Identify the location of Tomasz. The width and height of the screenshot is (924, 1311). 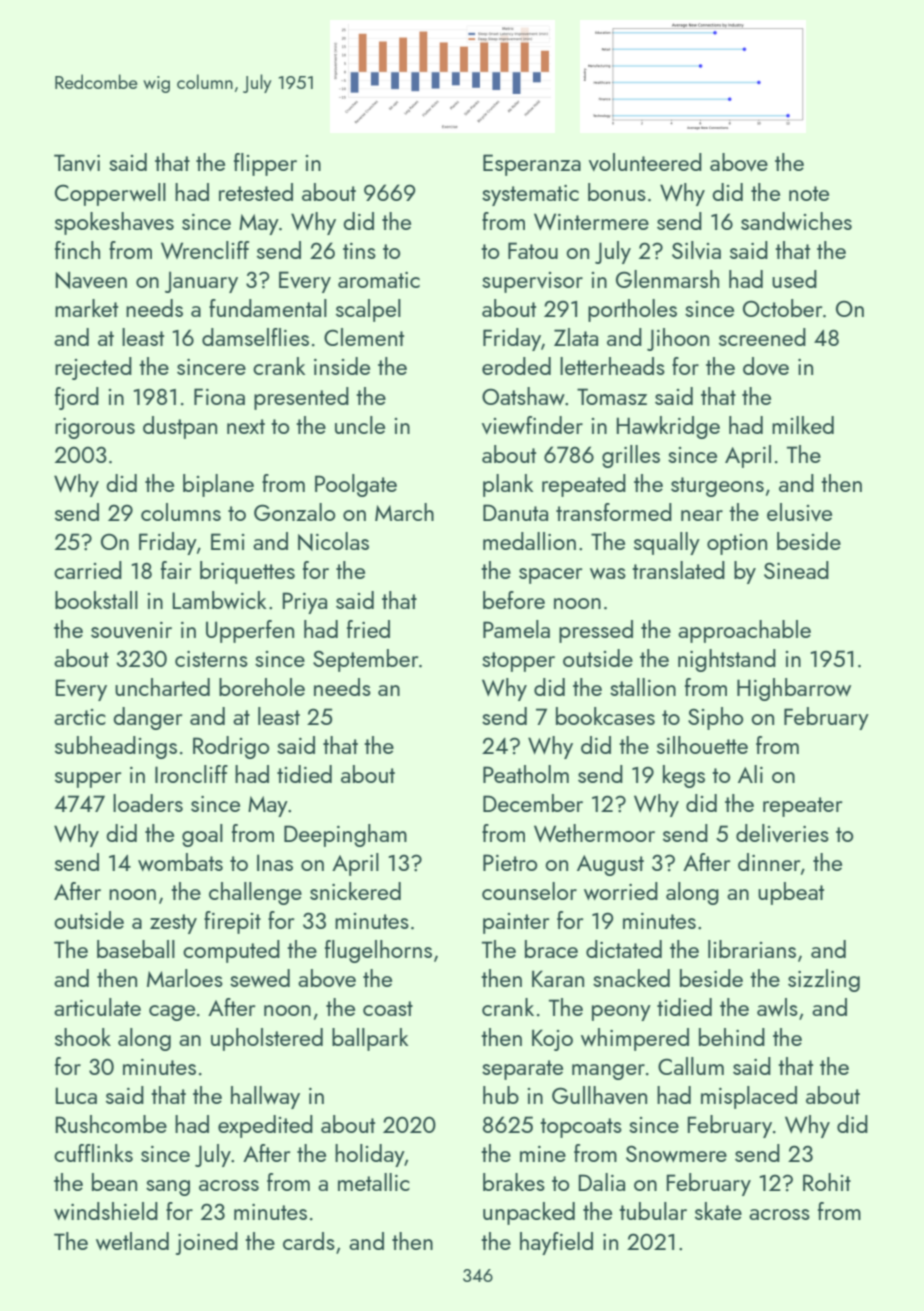
(612, 396).
